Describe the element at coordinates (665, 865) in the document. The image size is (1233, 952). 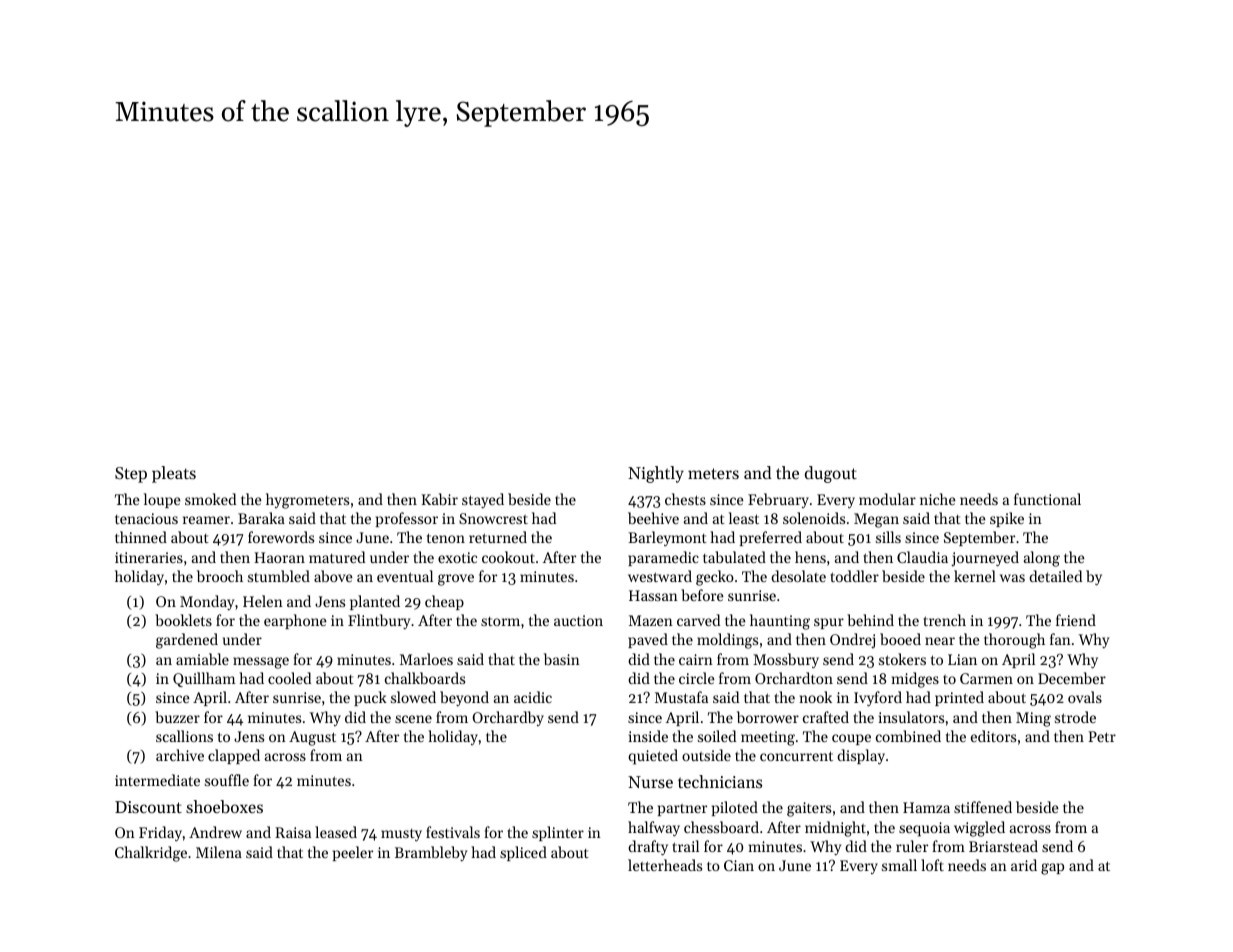
I see `letterheads` at that location.
